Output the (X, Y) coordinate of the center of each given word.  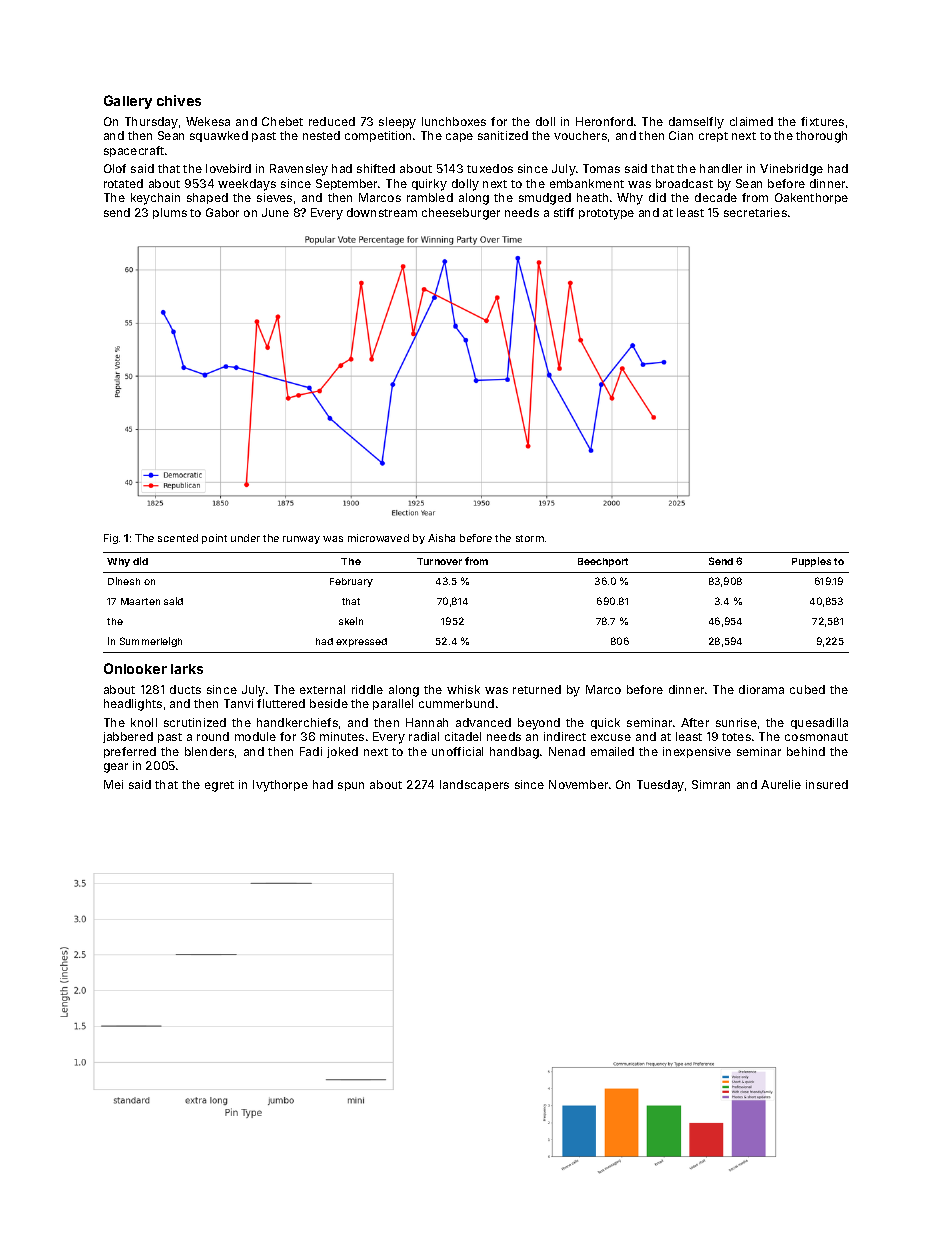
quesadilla (819, 723)
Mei (113, 784)
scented (178, 538)
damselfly (696, 123)
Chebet (282, 121)
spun (351, 786)
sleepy (397, 123)
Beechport (603, 562)
